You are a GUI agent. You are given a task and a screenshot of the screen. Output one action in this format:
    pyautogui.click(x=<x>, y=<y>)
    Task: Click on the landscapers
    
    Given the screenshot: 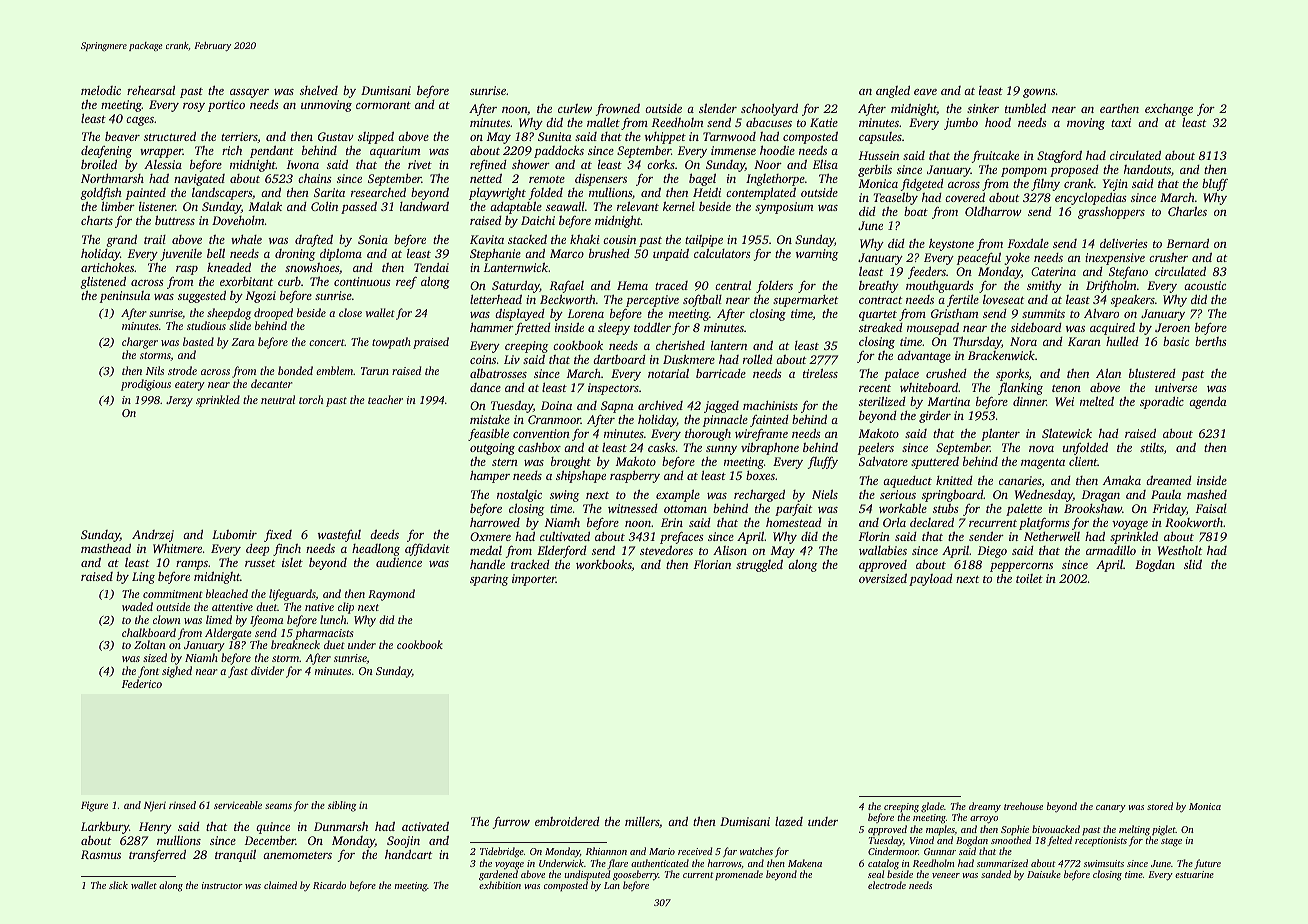 What is the action you would take?
    pyautogui.click(x=222, y=195)
